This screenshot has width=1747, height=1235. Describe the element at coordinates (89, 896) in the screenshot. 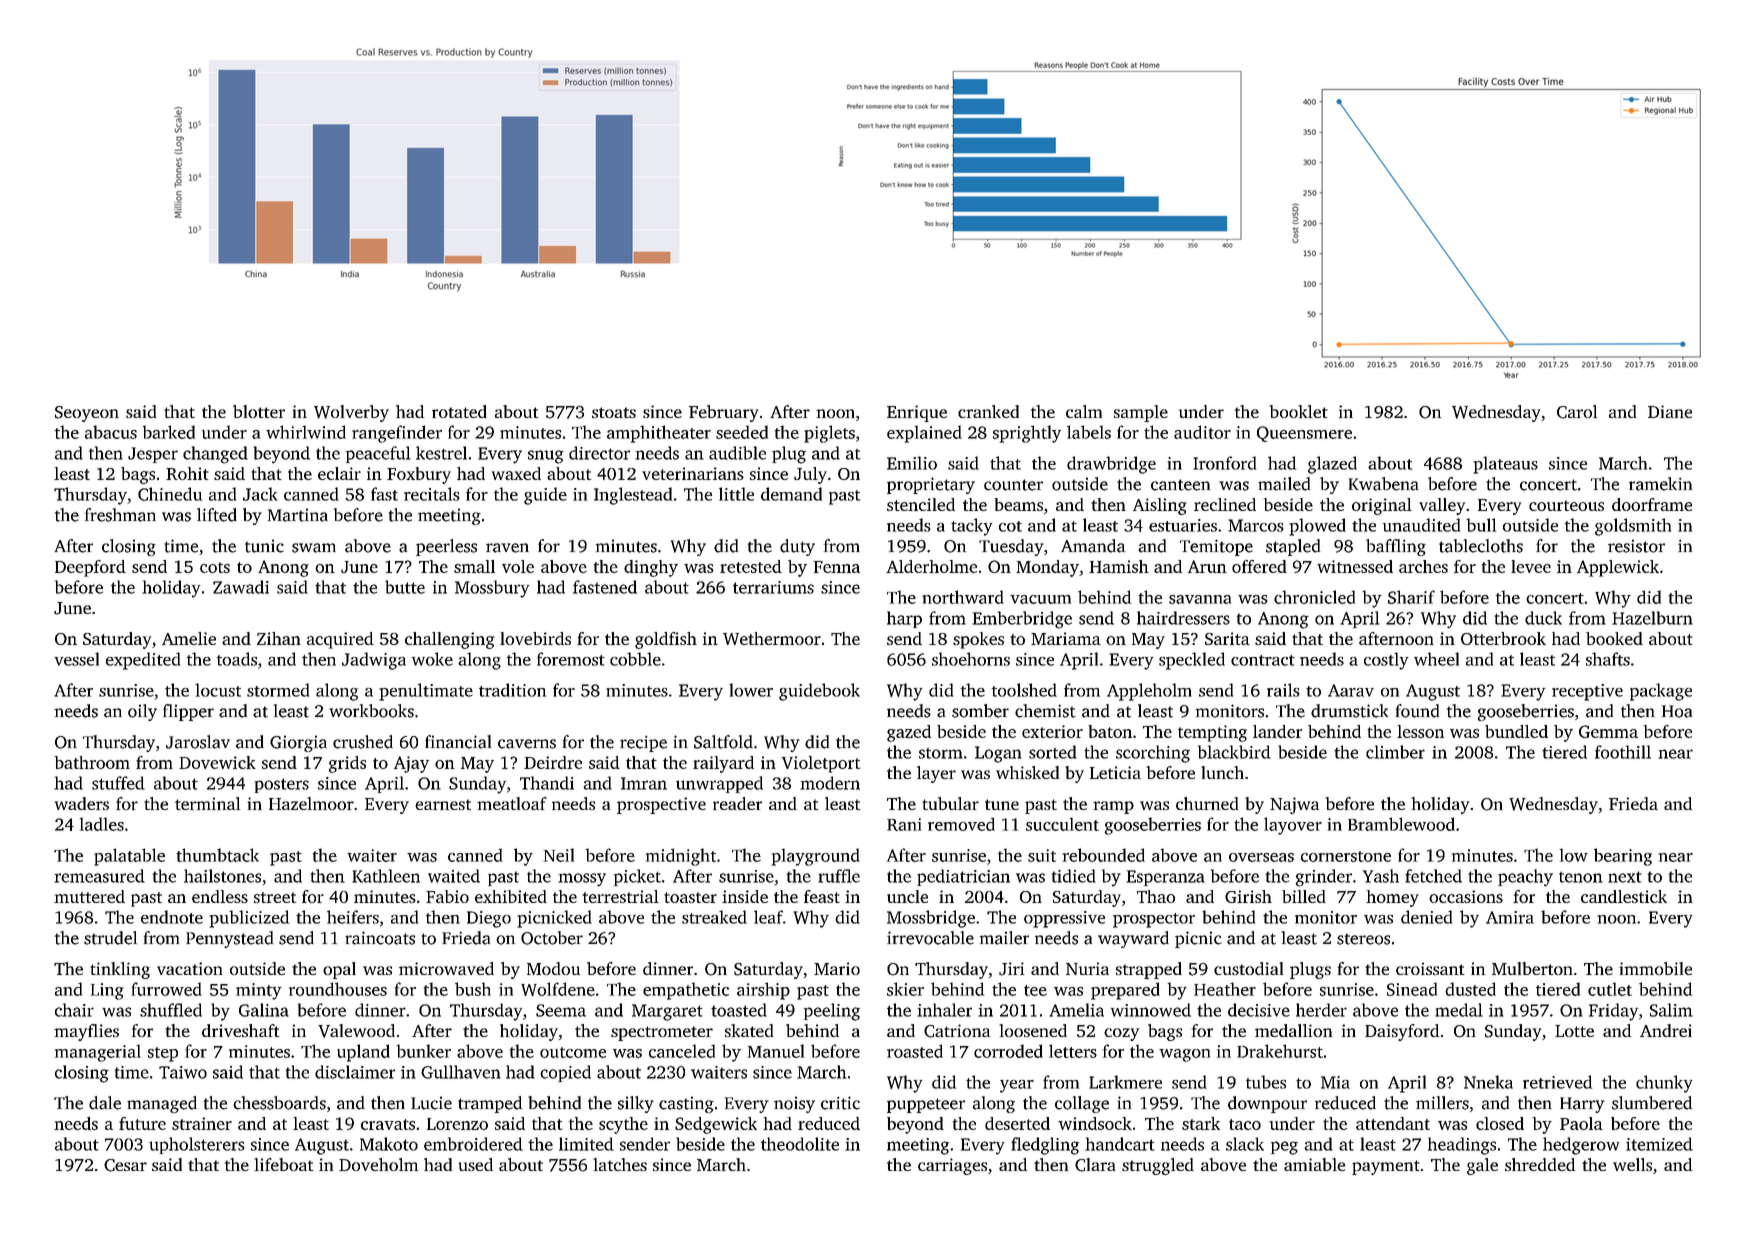

I see `muttered` at that location.
